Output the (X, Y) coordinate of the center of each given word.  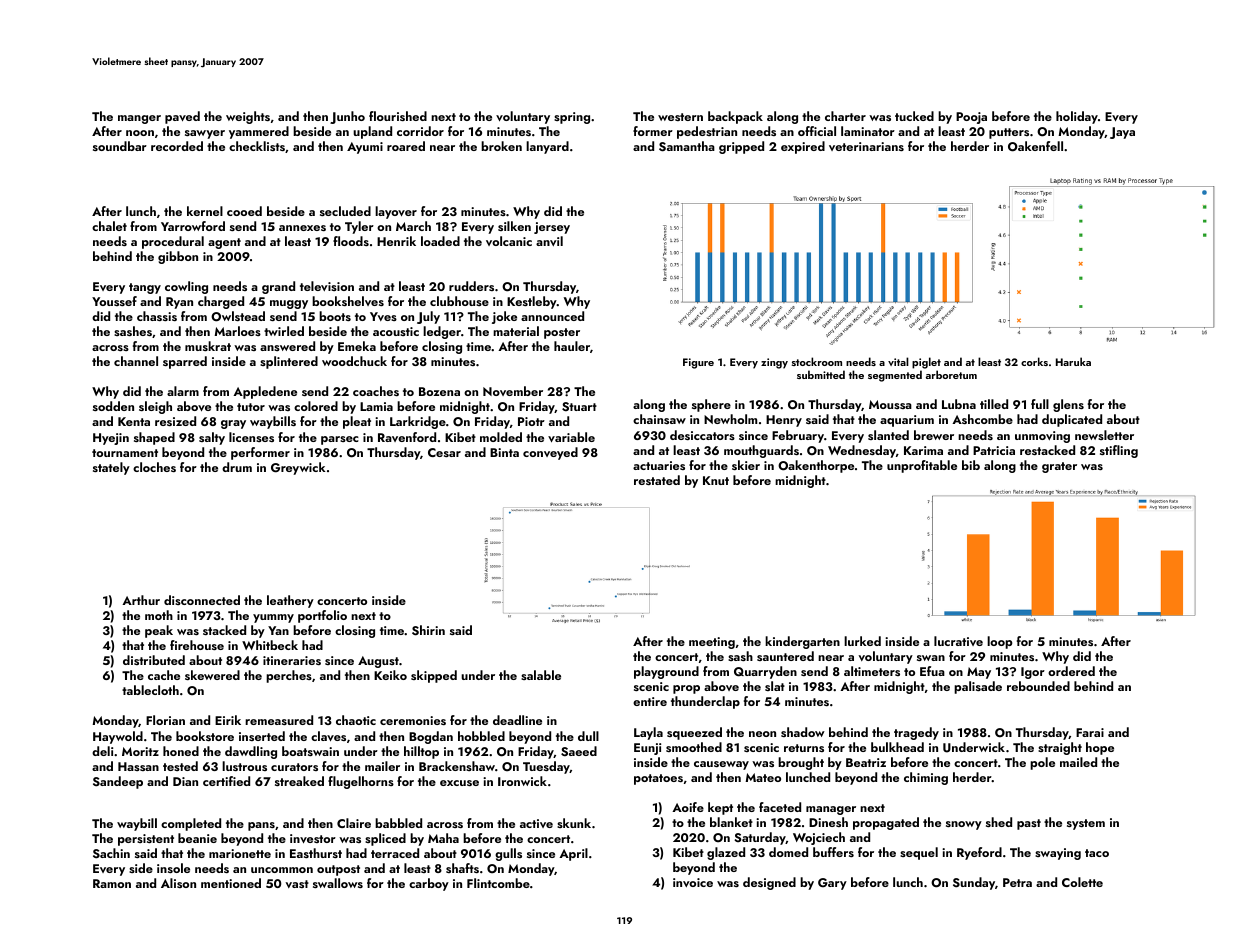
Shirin (428, 630)
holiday (1077, 117)
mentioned (231, 883)
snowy (964, 825)
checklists (257, 146)
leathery (290, 601)
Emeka (357, 346)
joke (504, 317)
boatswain (310, 751)
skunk (574, 823)
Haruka (1073, 361)
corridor (420, 131)
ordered (1071, 671)
